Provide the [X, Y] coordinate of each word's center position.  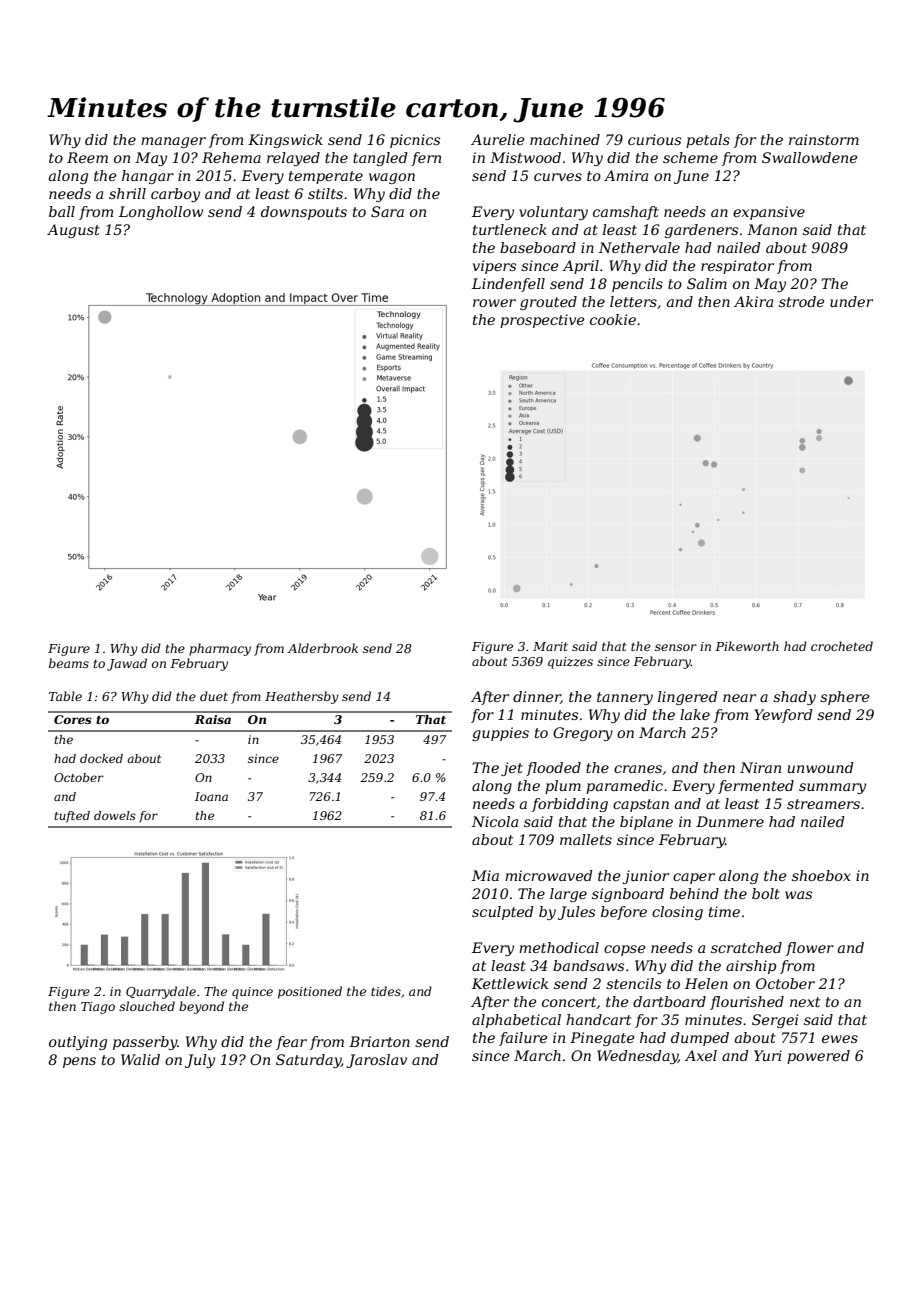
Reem [87, 157]
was [798, 895]
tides [386, 991]
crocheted [842, 646]
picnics [415, 141]
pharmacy [220, 649]
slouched [147, 1006]
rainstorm [824, 139]
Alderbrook [323, 648]
